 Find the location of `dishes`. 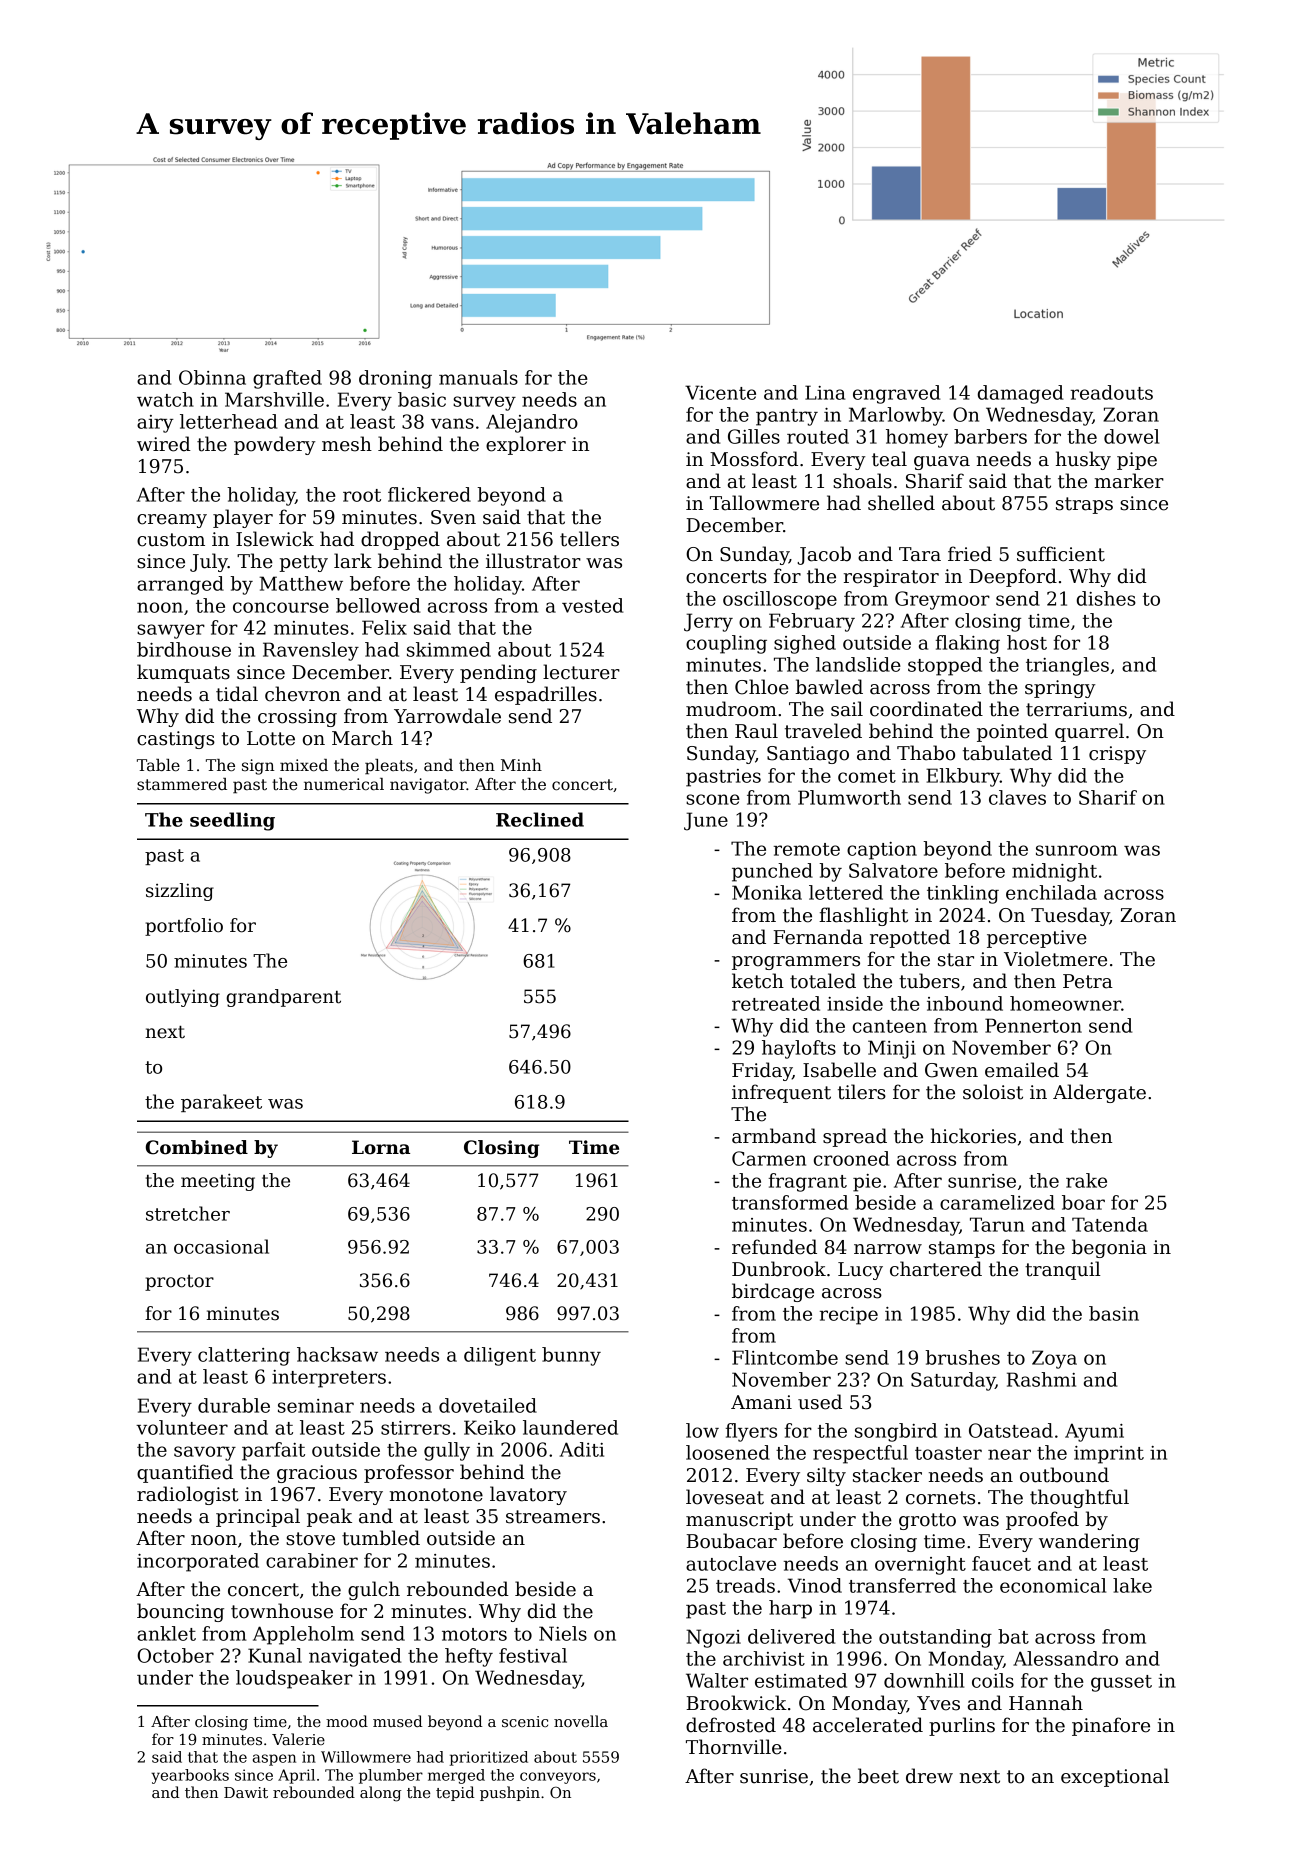

dishes is located at coordinates (1106, 598).
